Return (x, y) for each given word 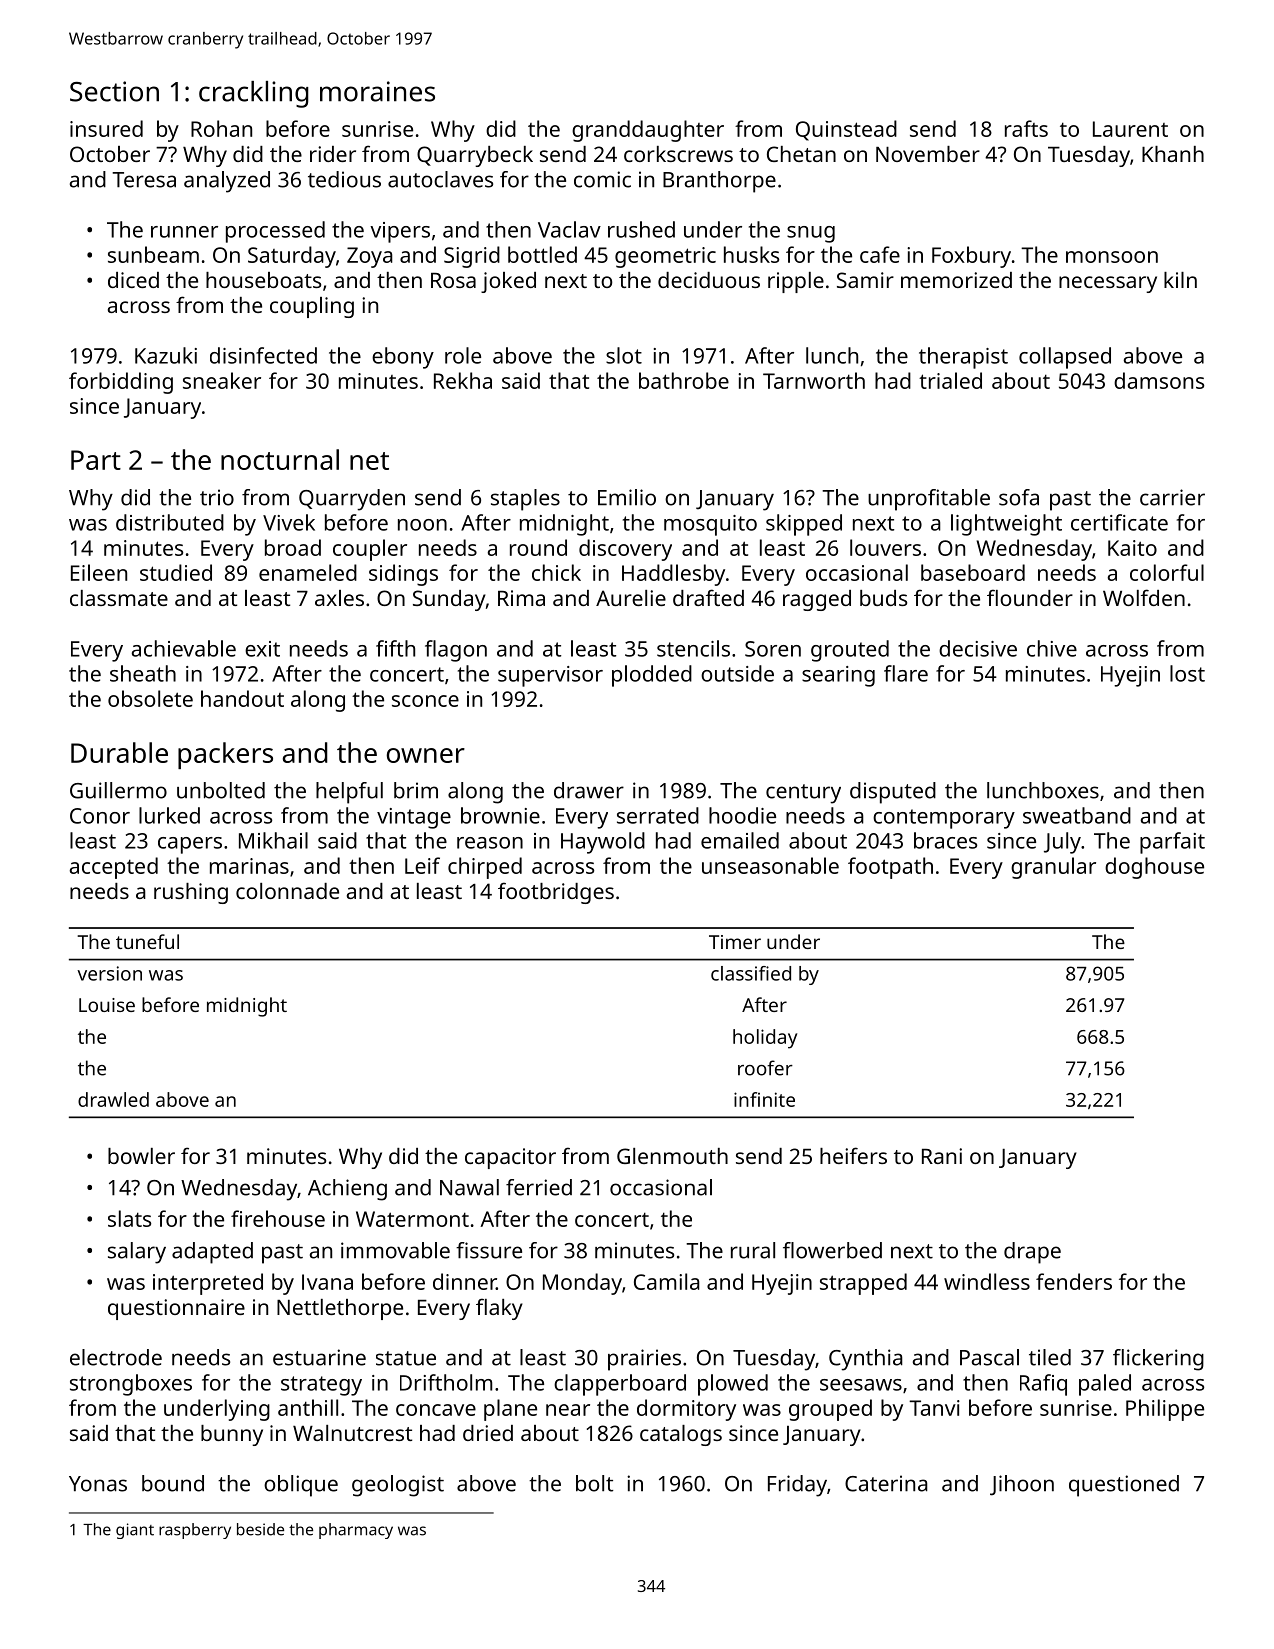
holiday (765, 1039)
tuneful (147, 941)
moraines (377, 91)
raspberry (195, 1531)
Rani (942, 1156)
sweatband (1077, 815)
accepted (114, 868)
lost (1187, 673)
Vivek (289, 522)
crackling (254, 94)
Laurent (1130, 129)
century (803, 794)
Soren (773, 649)
